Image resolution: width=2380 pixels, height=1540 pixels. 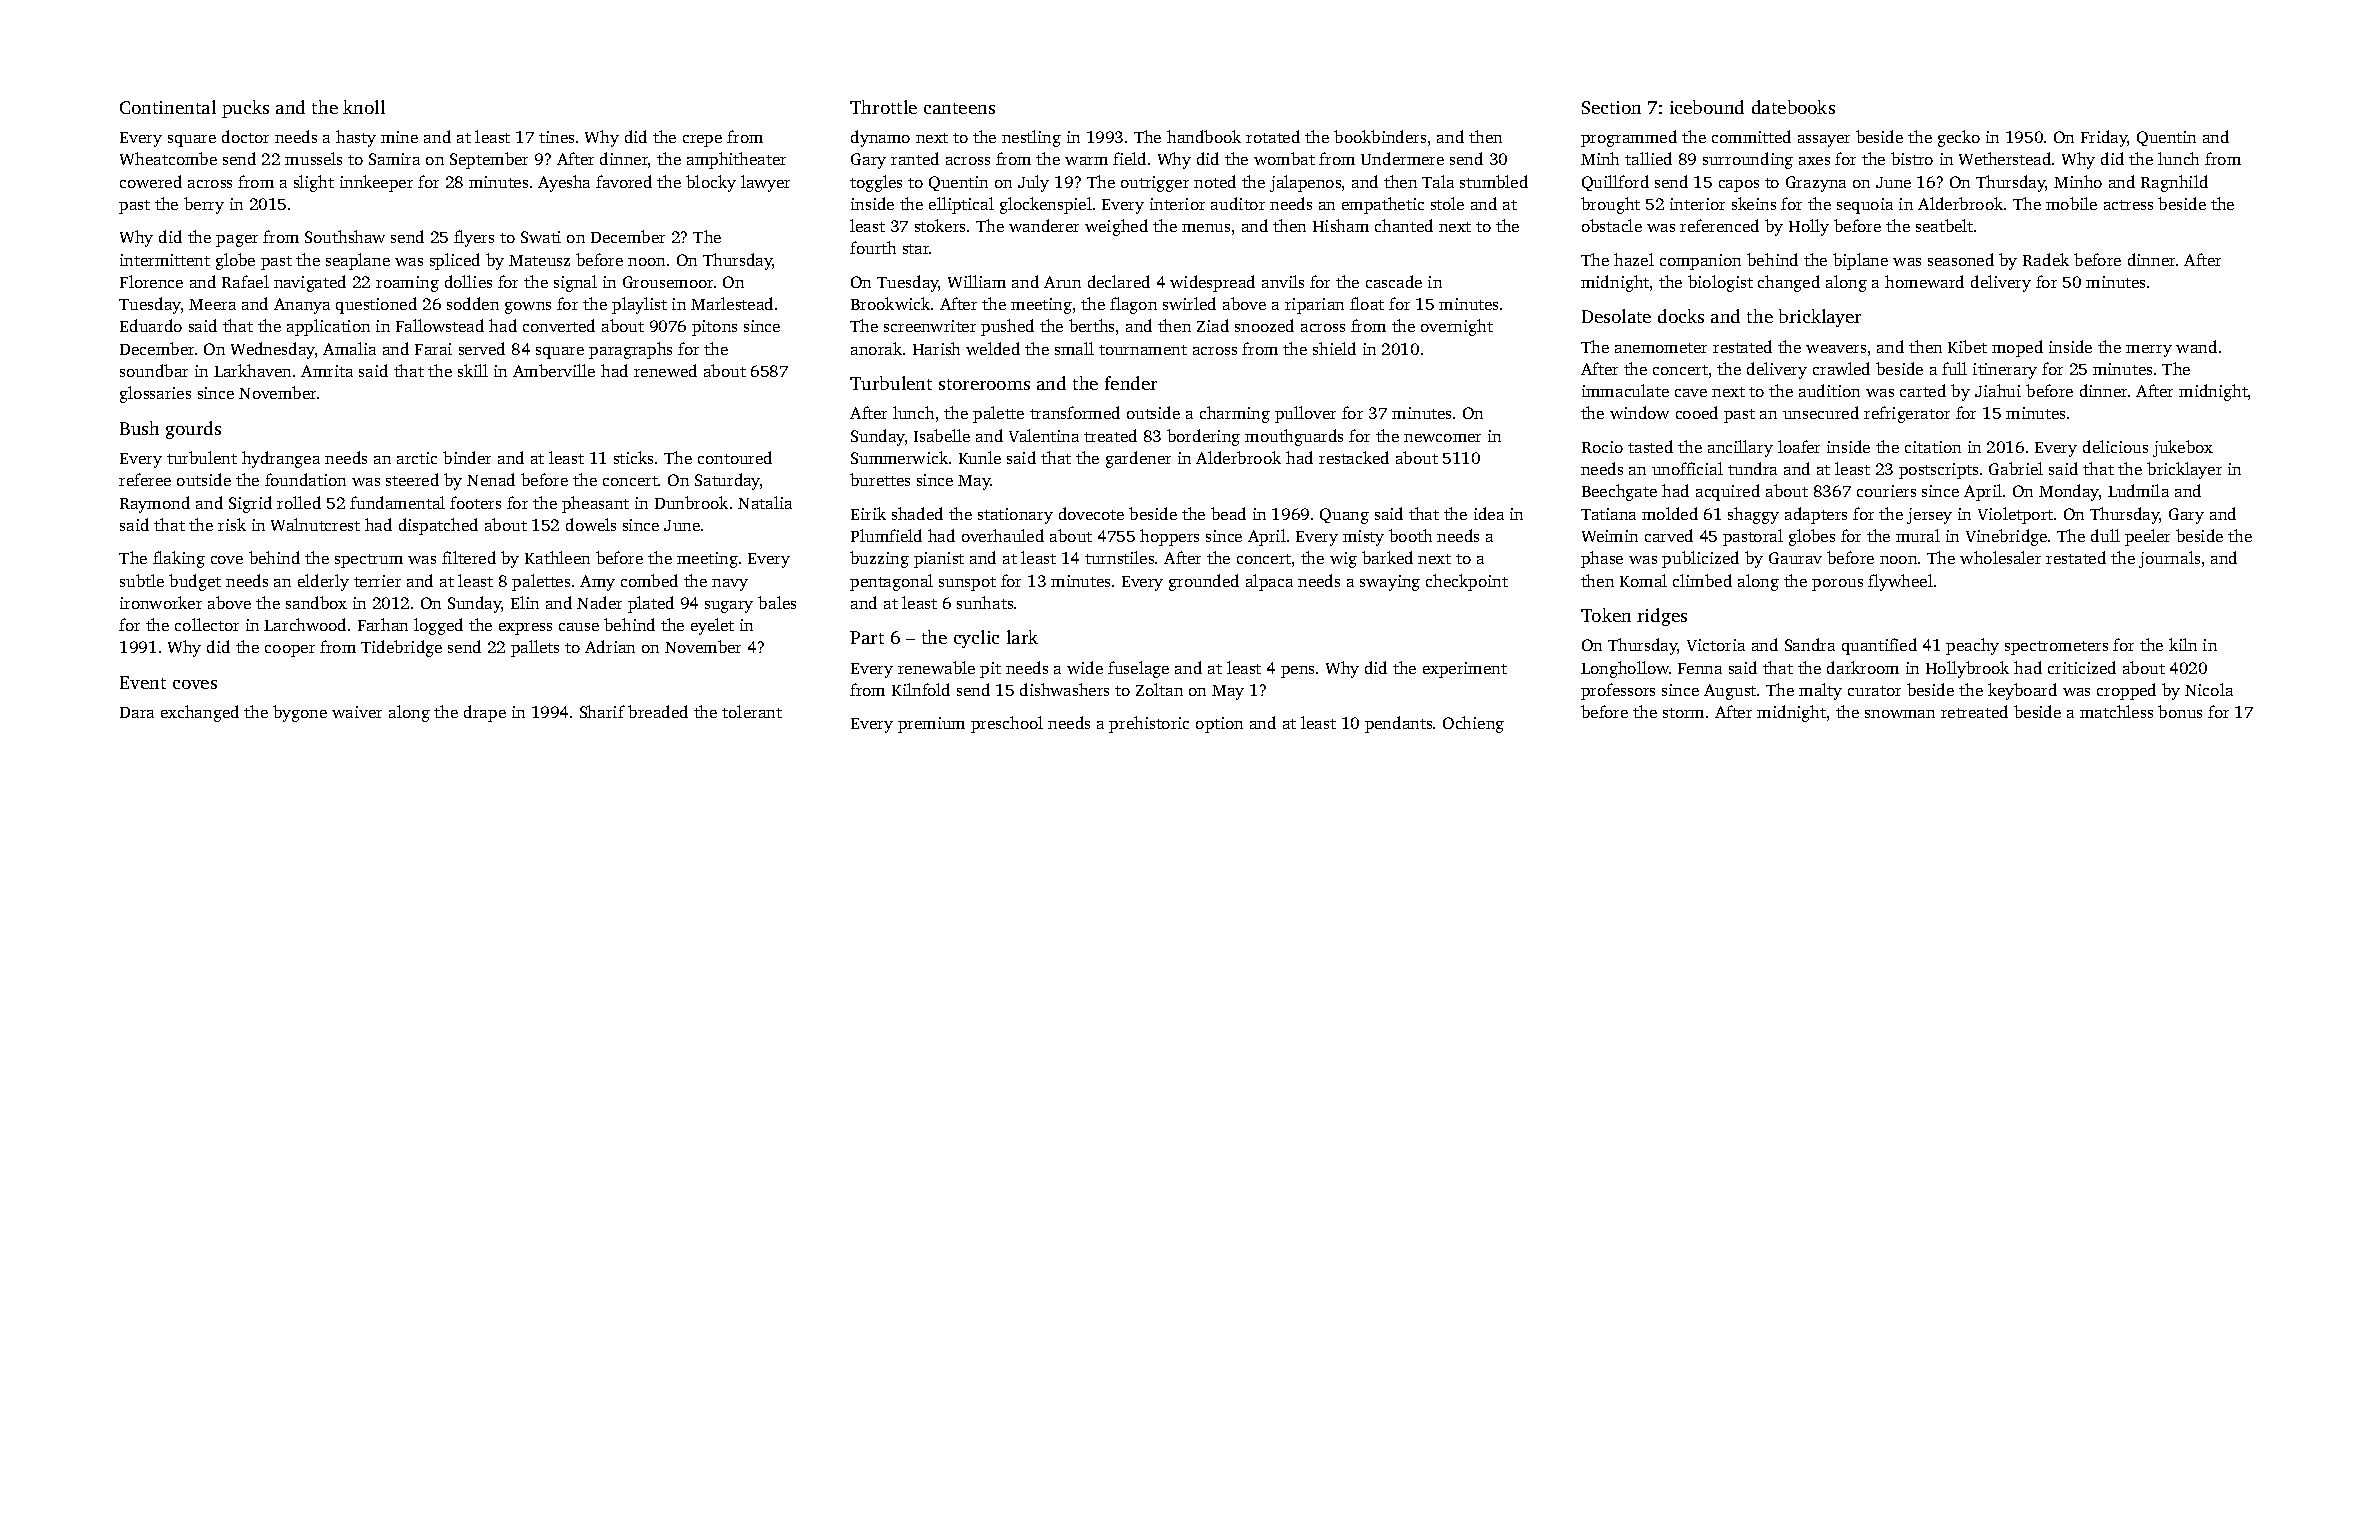 I want to click on Raymond, so click(x=155, y=504).
